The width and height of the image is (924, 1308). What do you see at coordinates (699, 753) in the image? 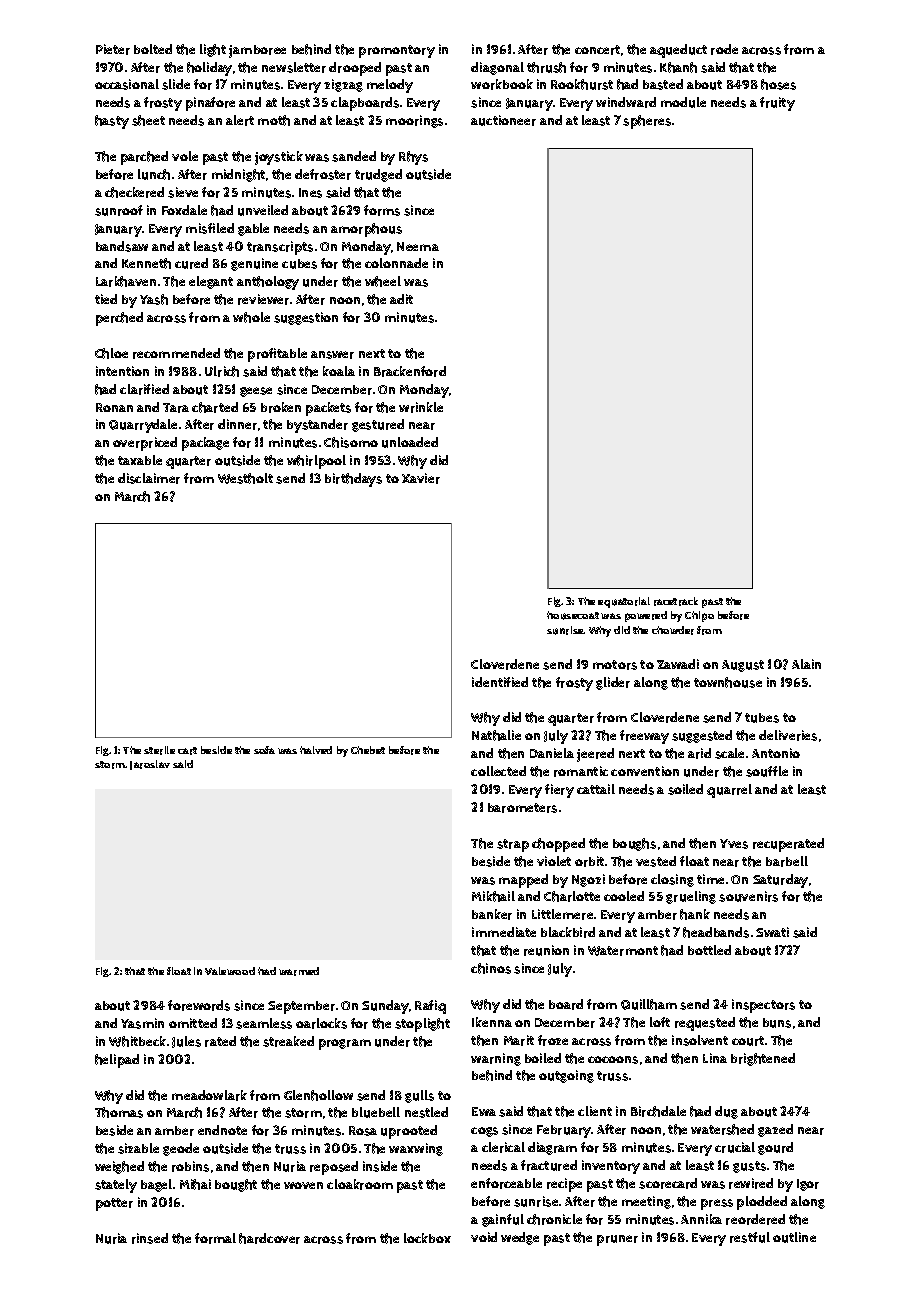
I see `arid` at bounding box center [699, 753].
